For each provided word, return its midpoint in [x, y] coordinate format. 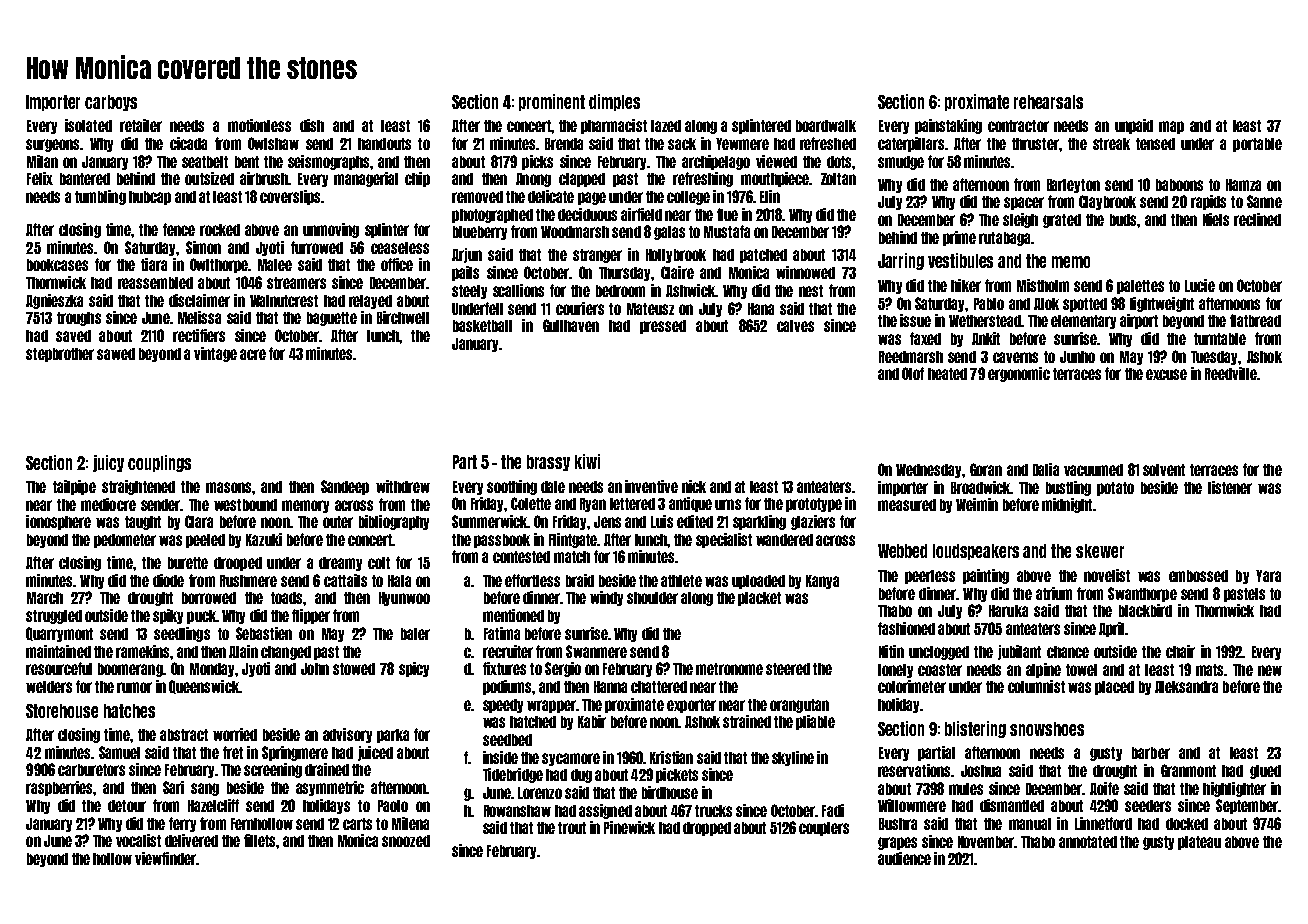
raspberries [60, 788]
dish [312, 125]
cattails [345, 580]
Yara [1268, 576]
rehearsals [1048, 102]
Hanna [610, 687]
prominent [552, 102]
